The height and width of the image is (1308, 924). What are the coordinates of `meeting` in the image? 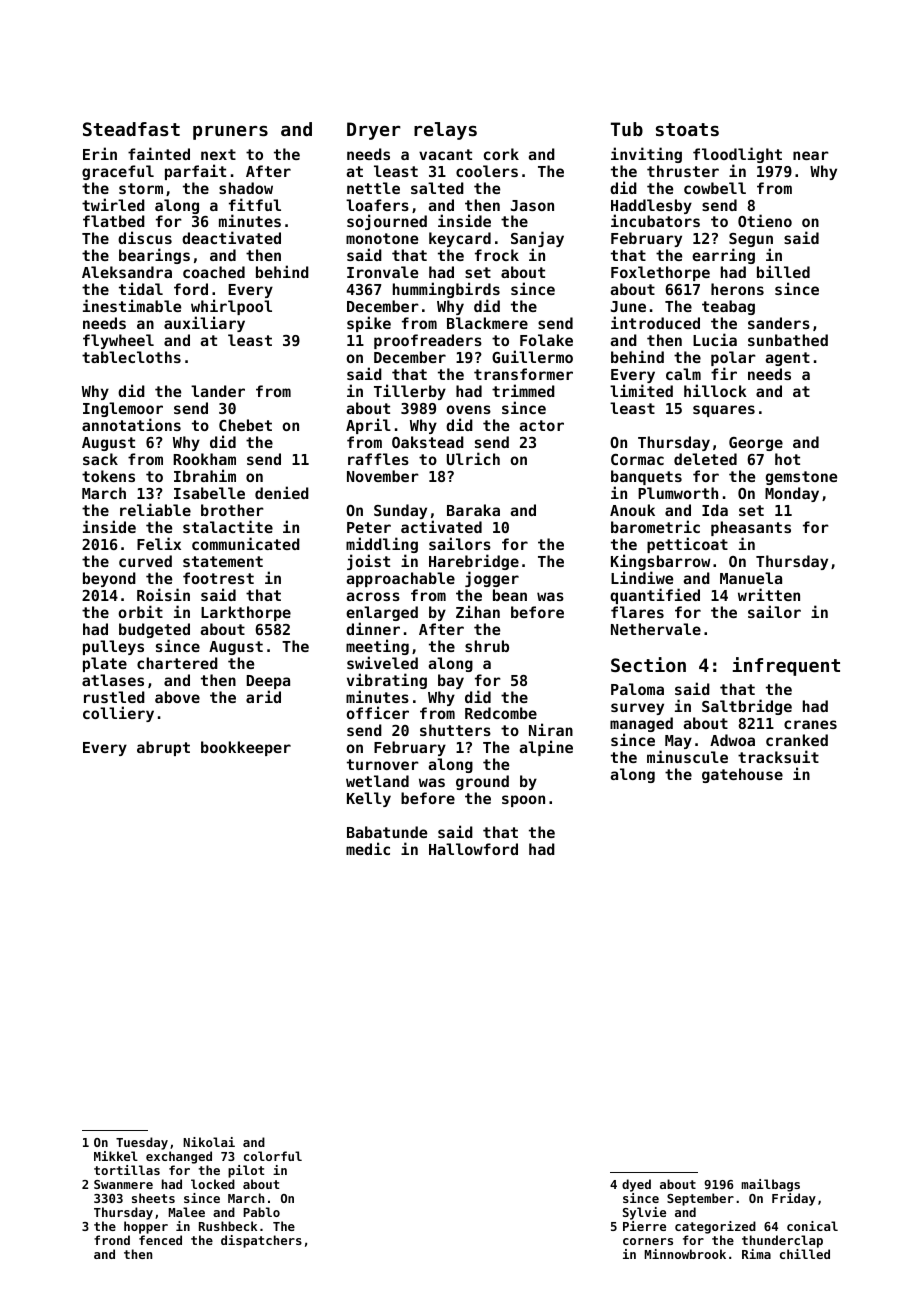 It's located at (377, 647).
